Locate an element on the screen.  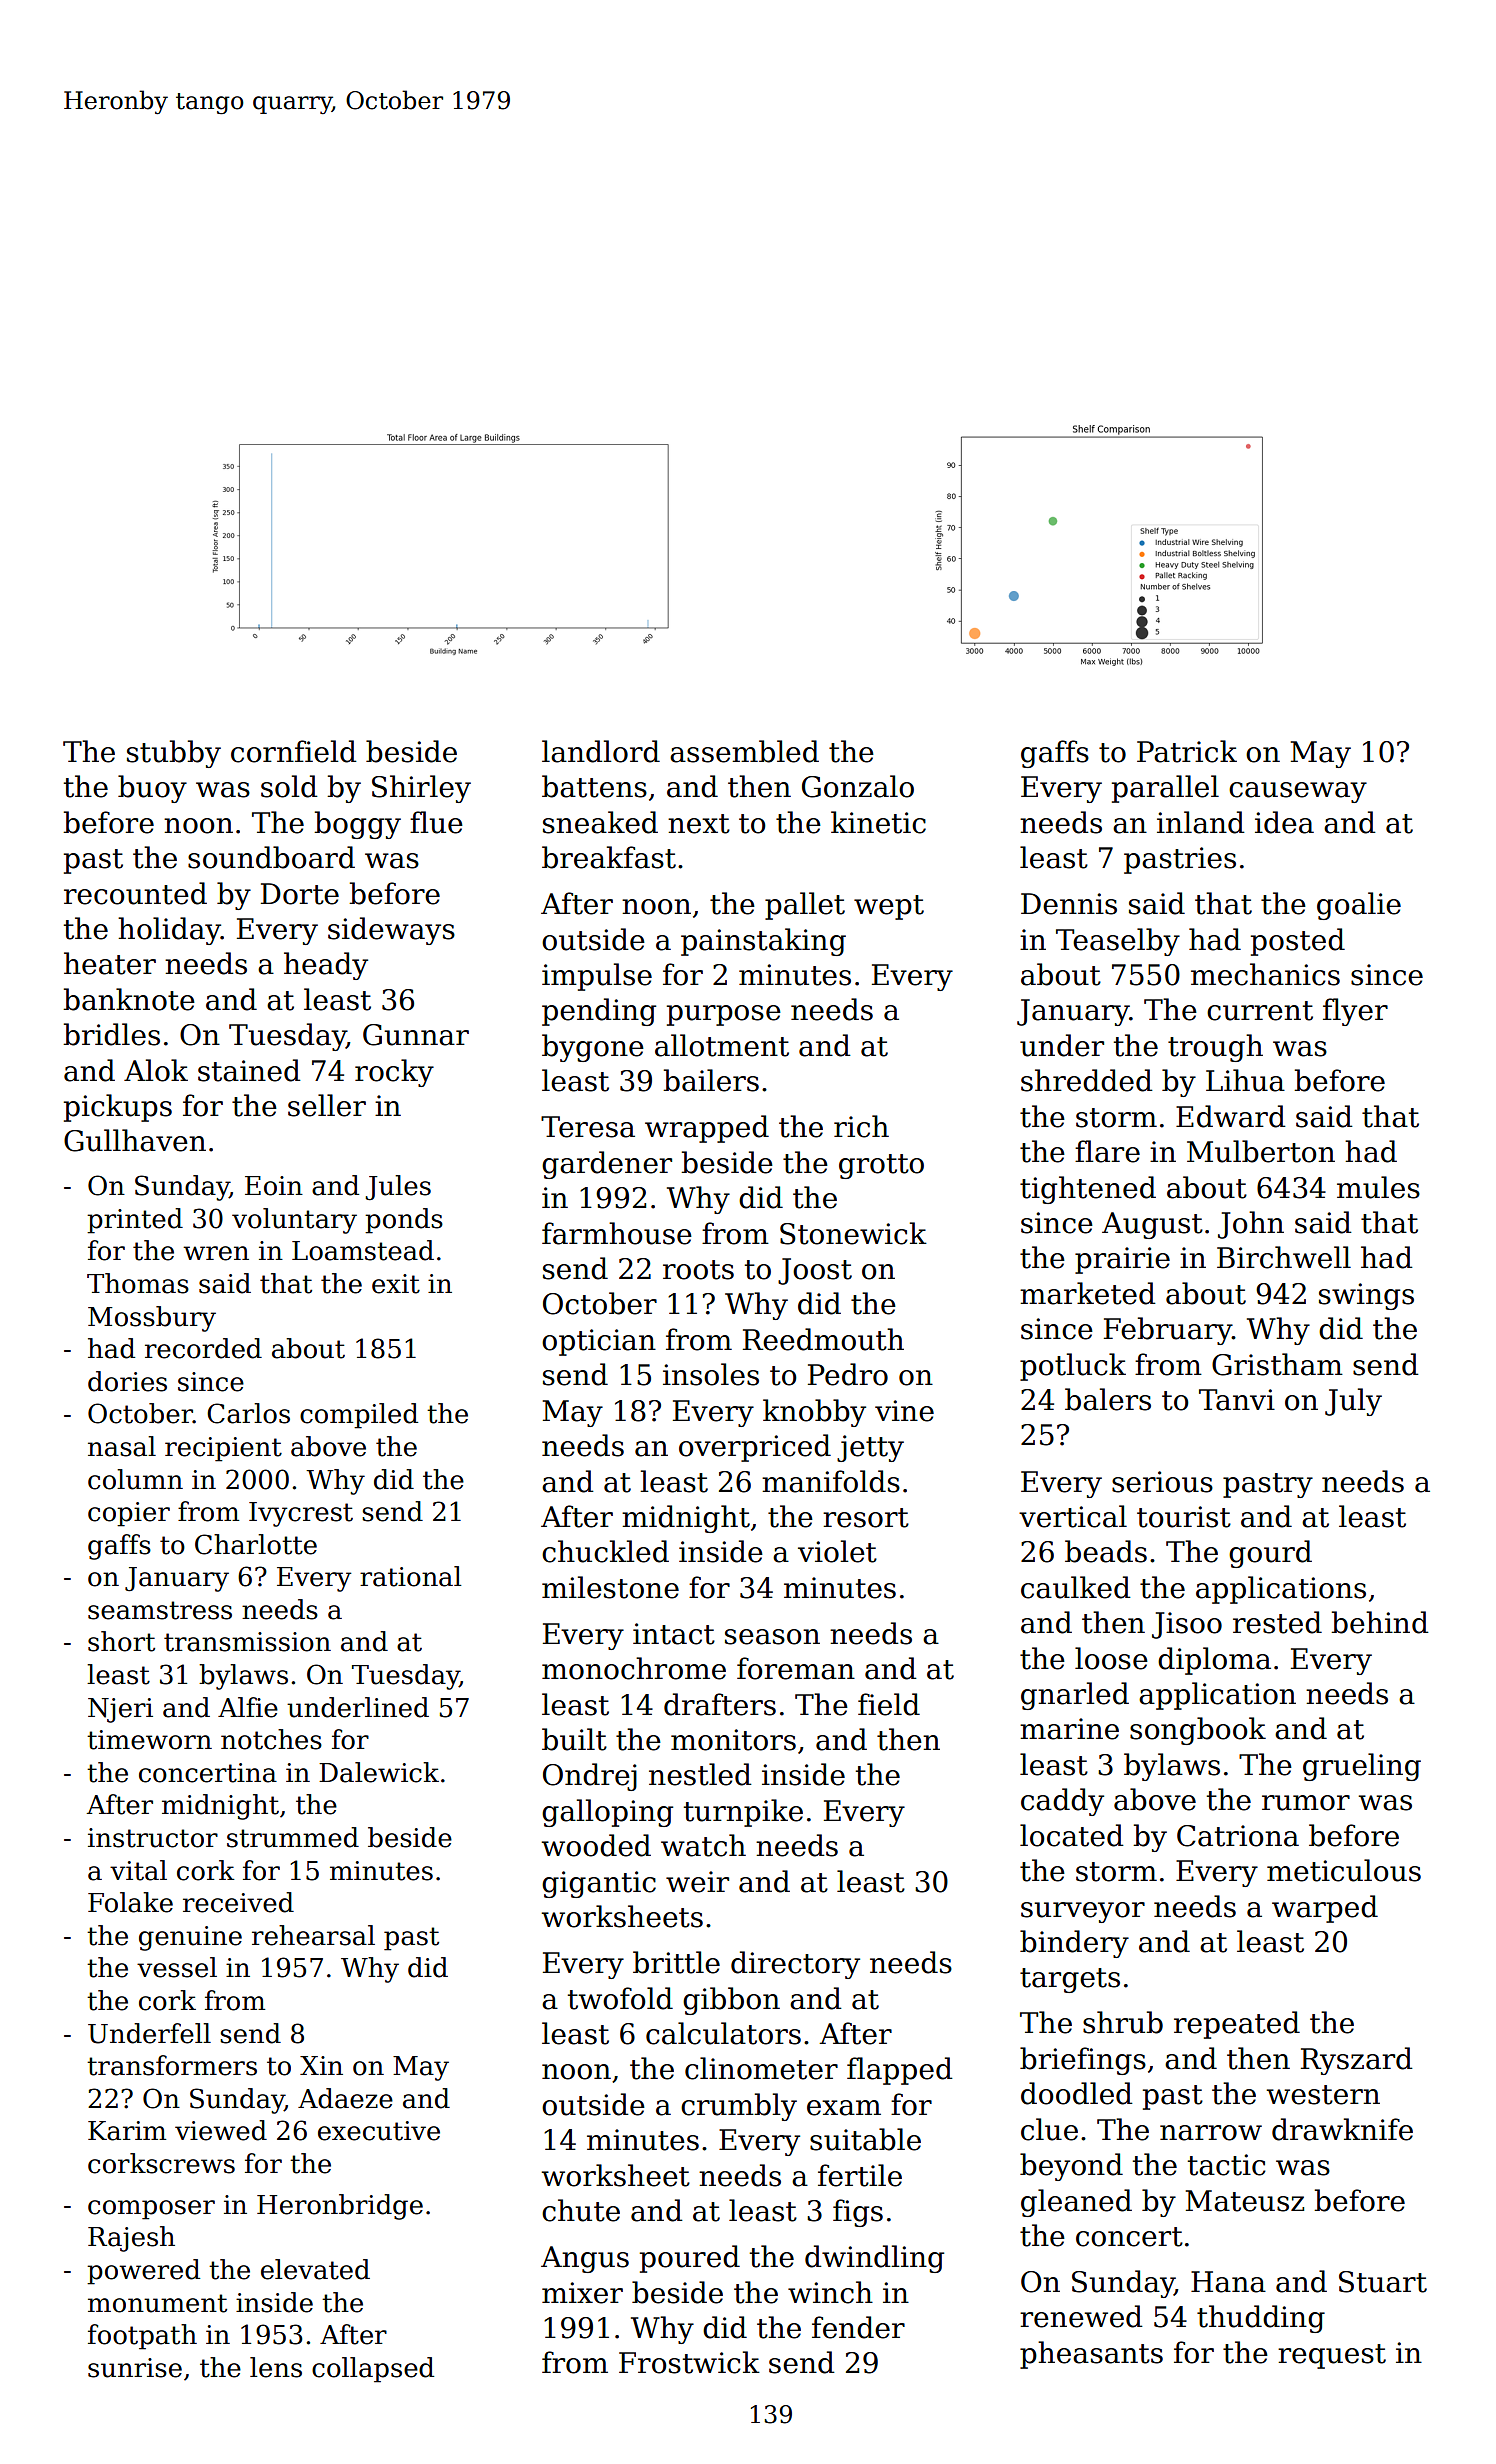
landlord is located at coordinates (601, 751).
